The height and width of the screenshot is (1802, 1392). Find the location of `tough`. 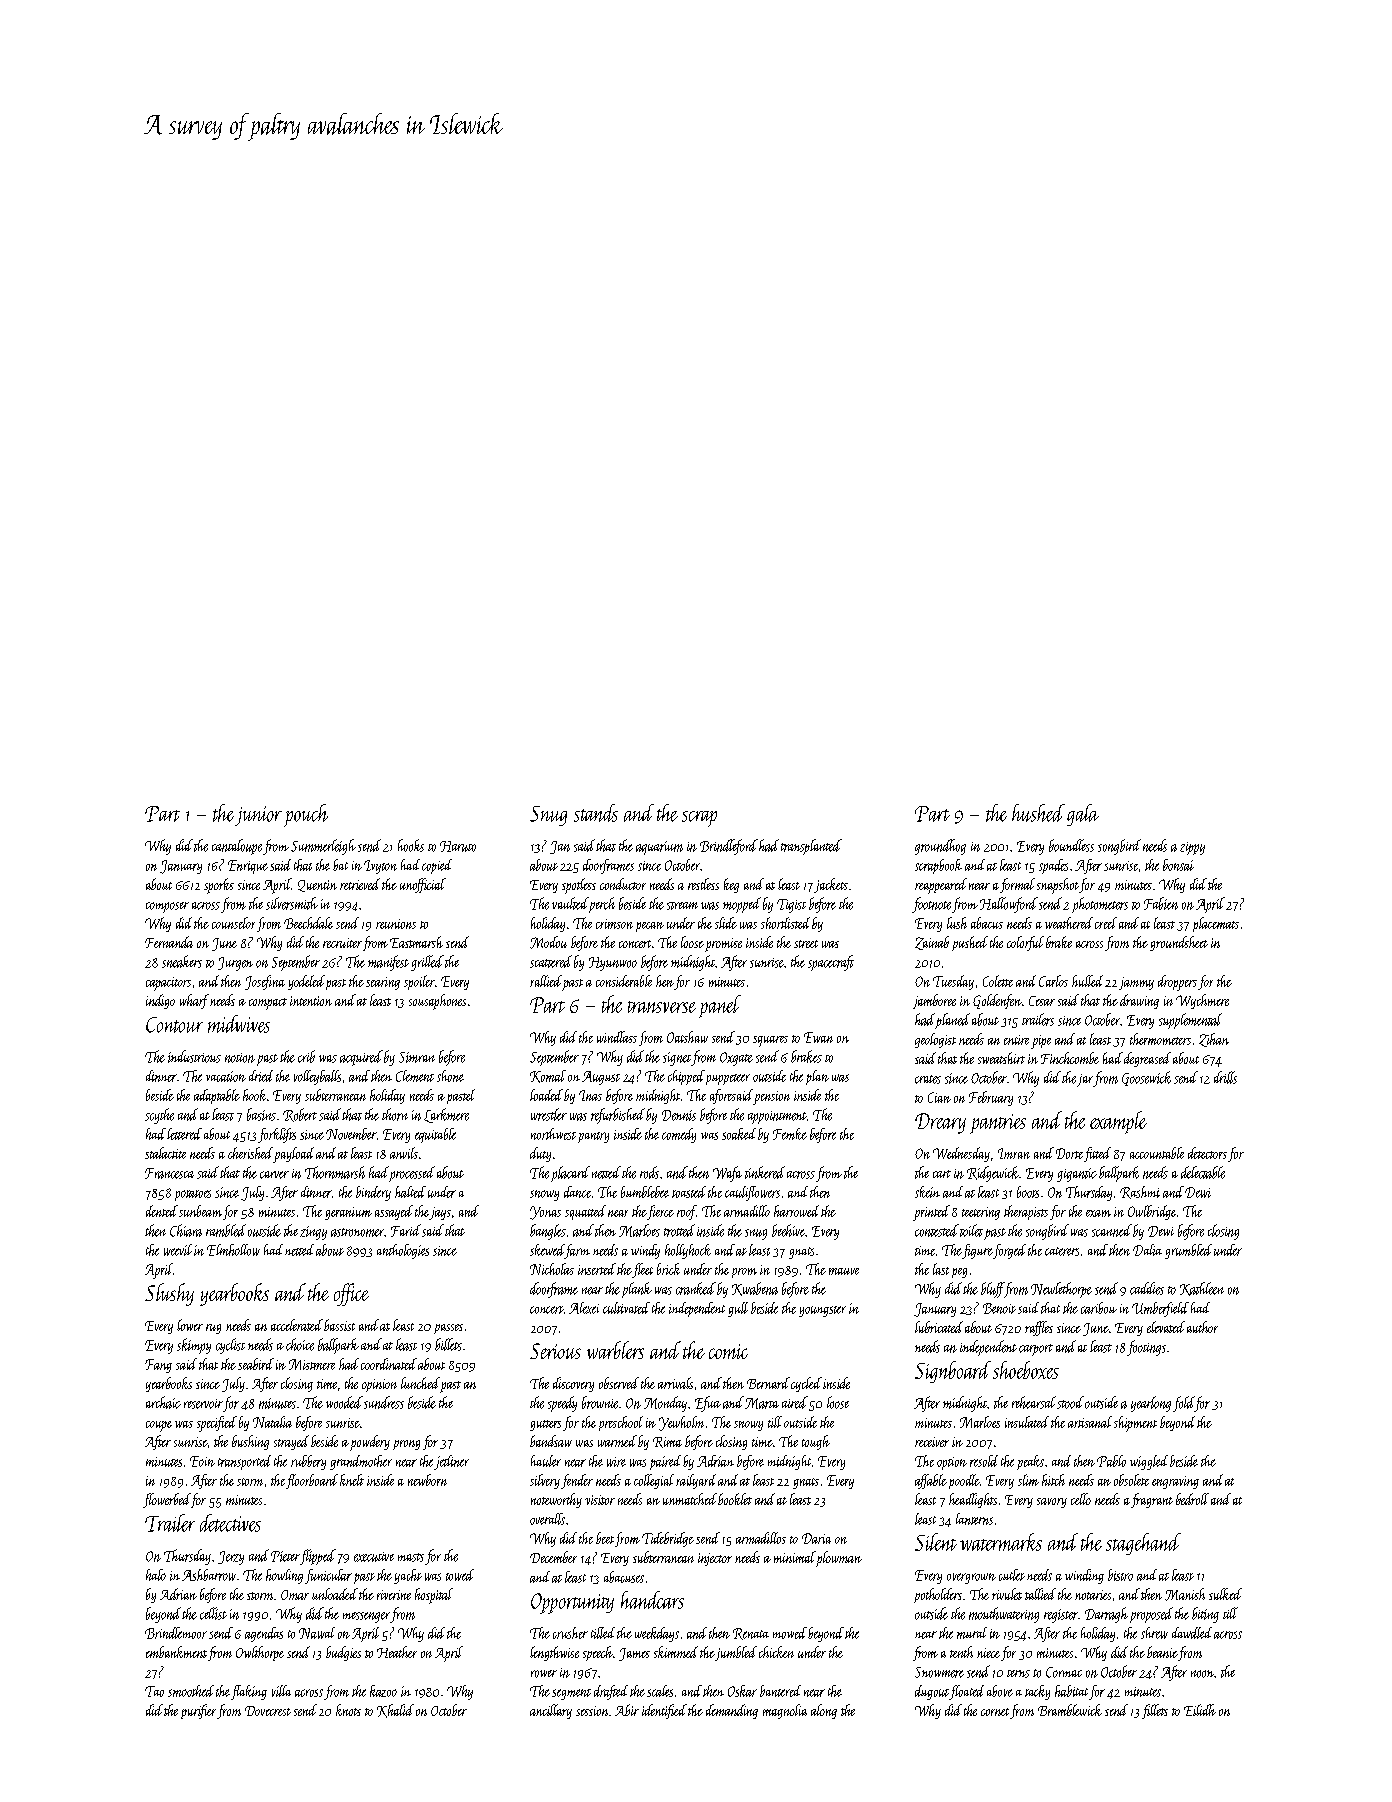

tough is located at coordinates (816, 1442).
